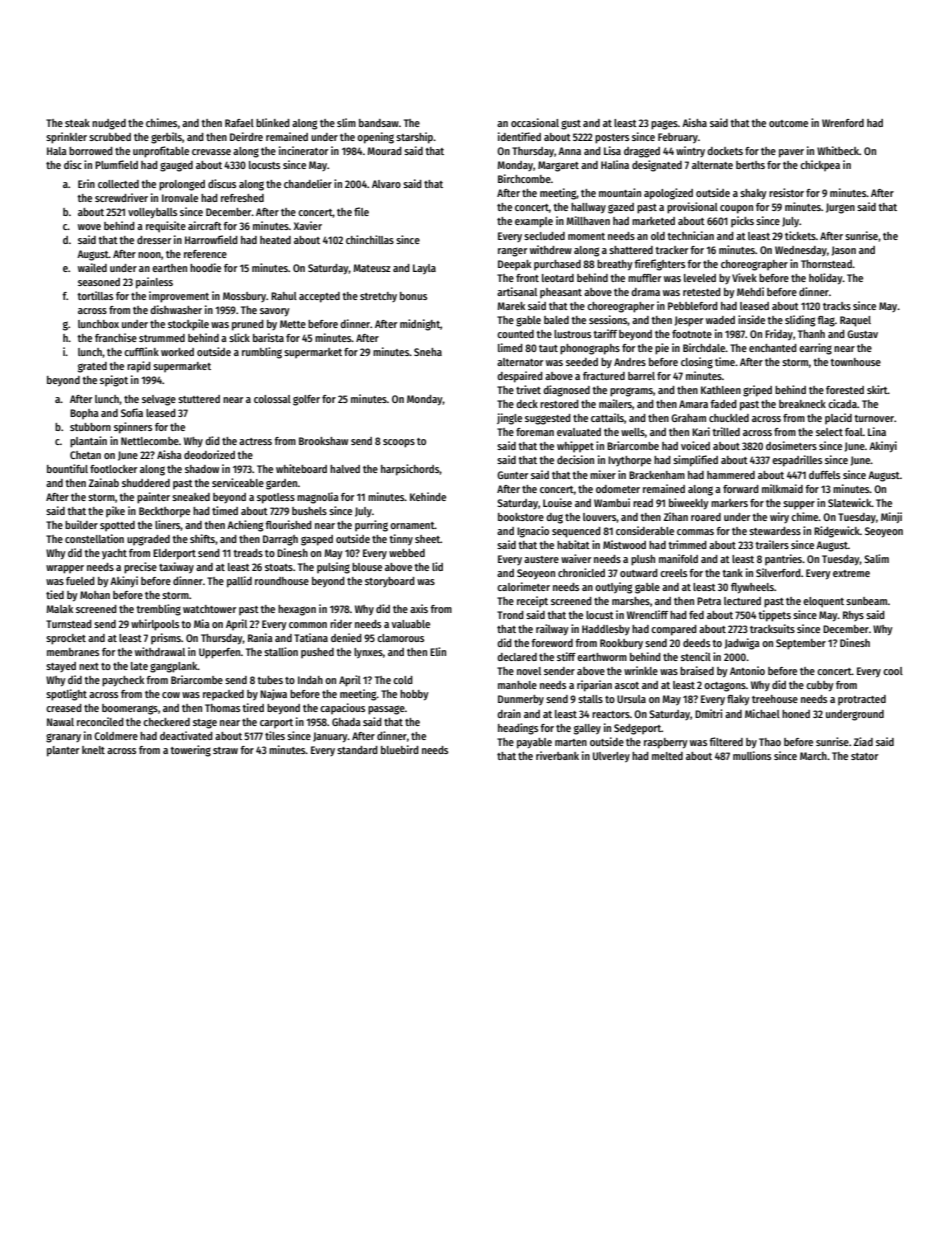  I want to click on cattails, so click(607, 417).
